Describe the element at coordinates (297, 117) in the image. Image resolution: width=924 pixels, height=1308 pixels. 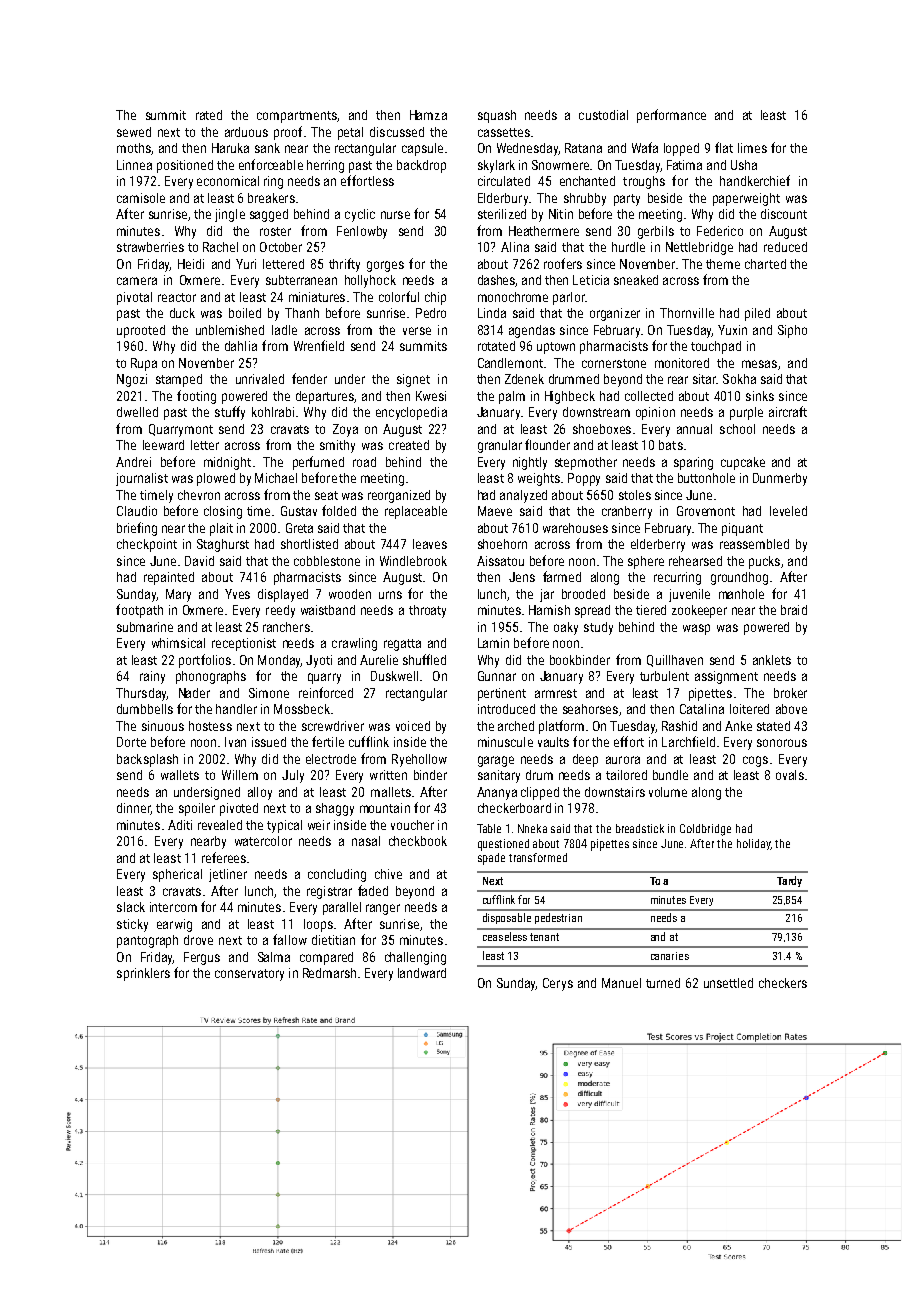
I see `compartments` at that location.
